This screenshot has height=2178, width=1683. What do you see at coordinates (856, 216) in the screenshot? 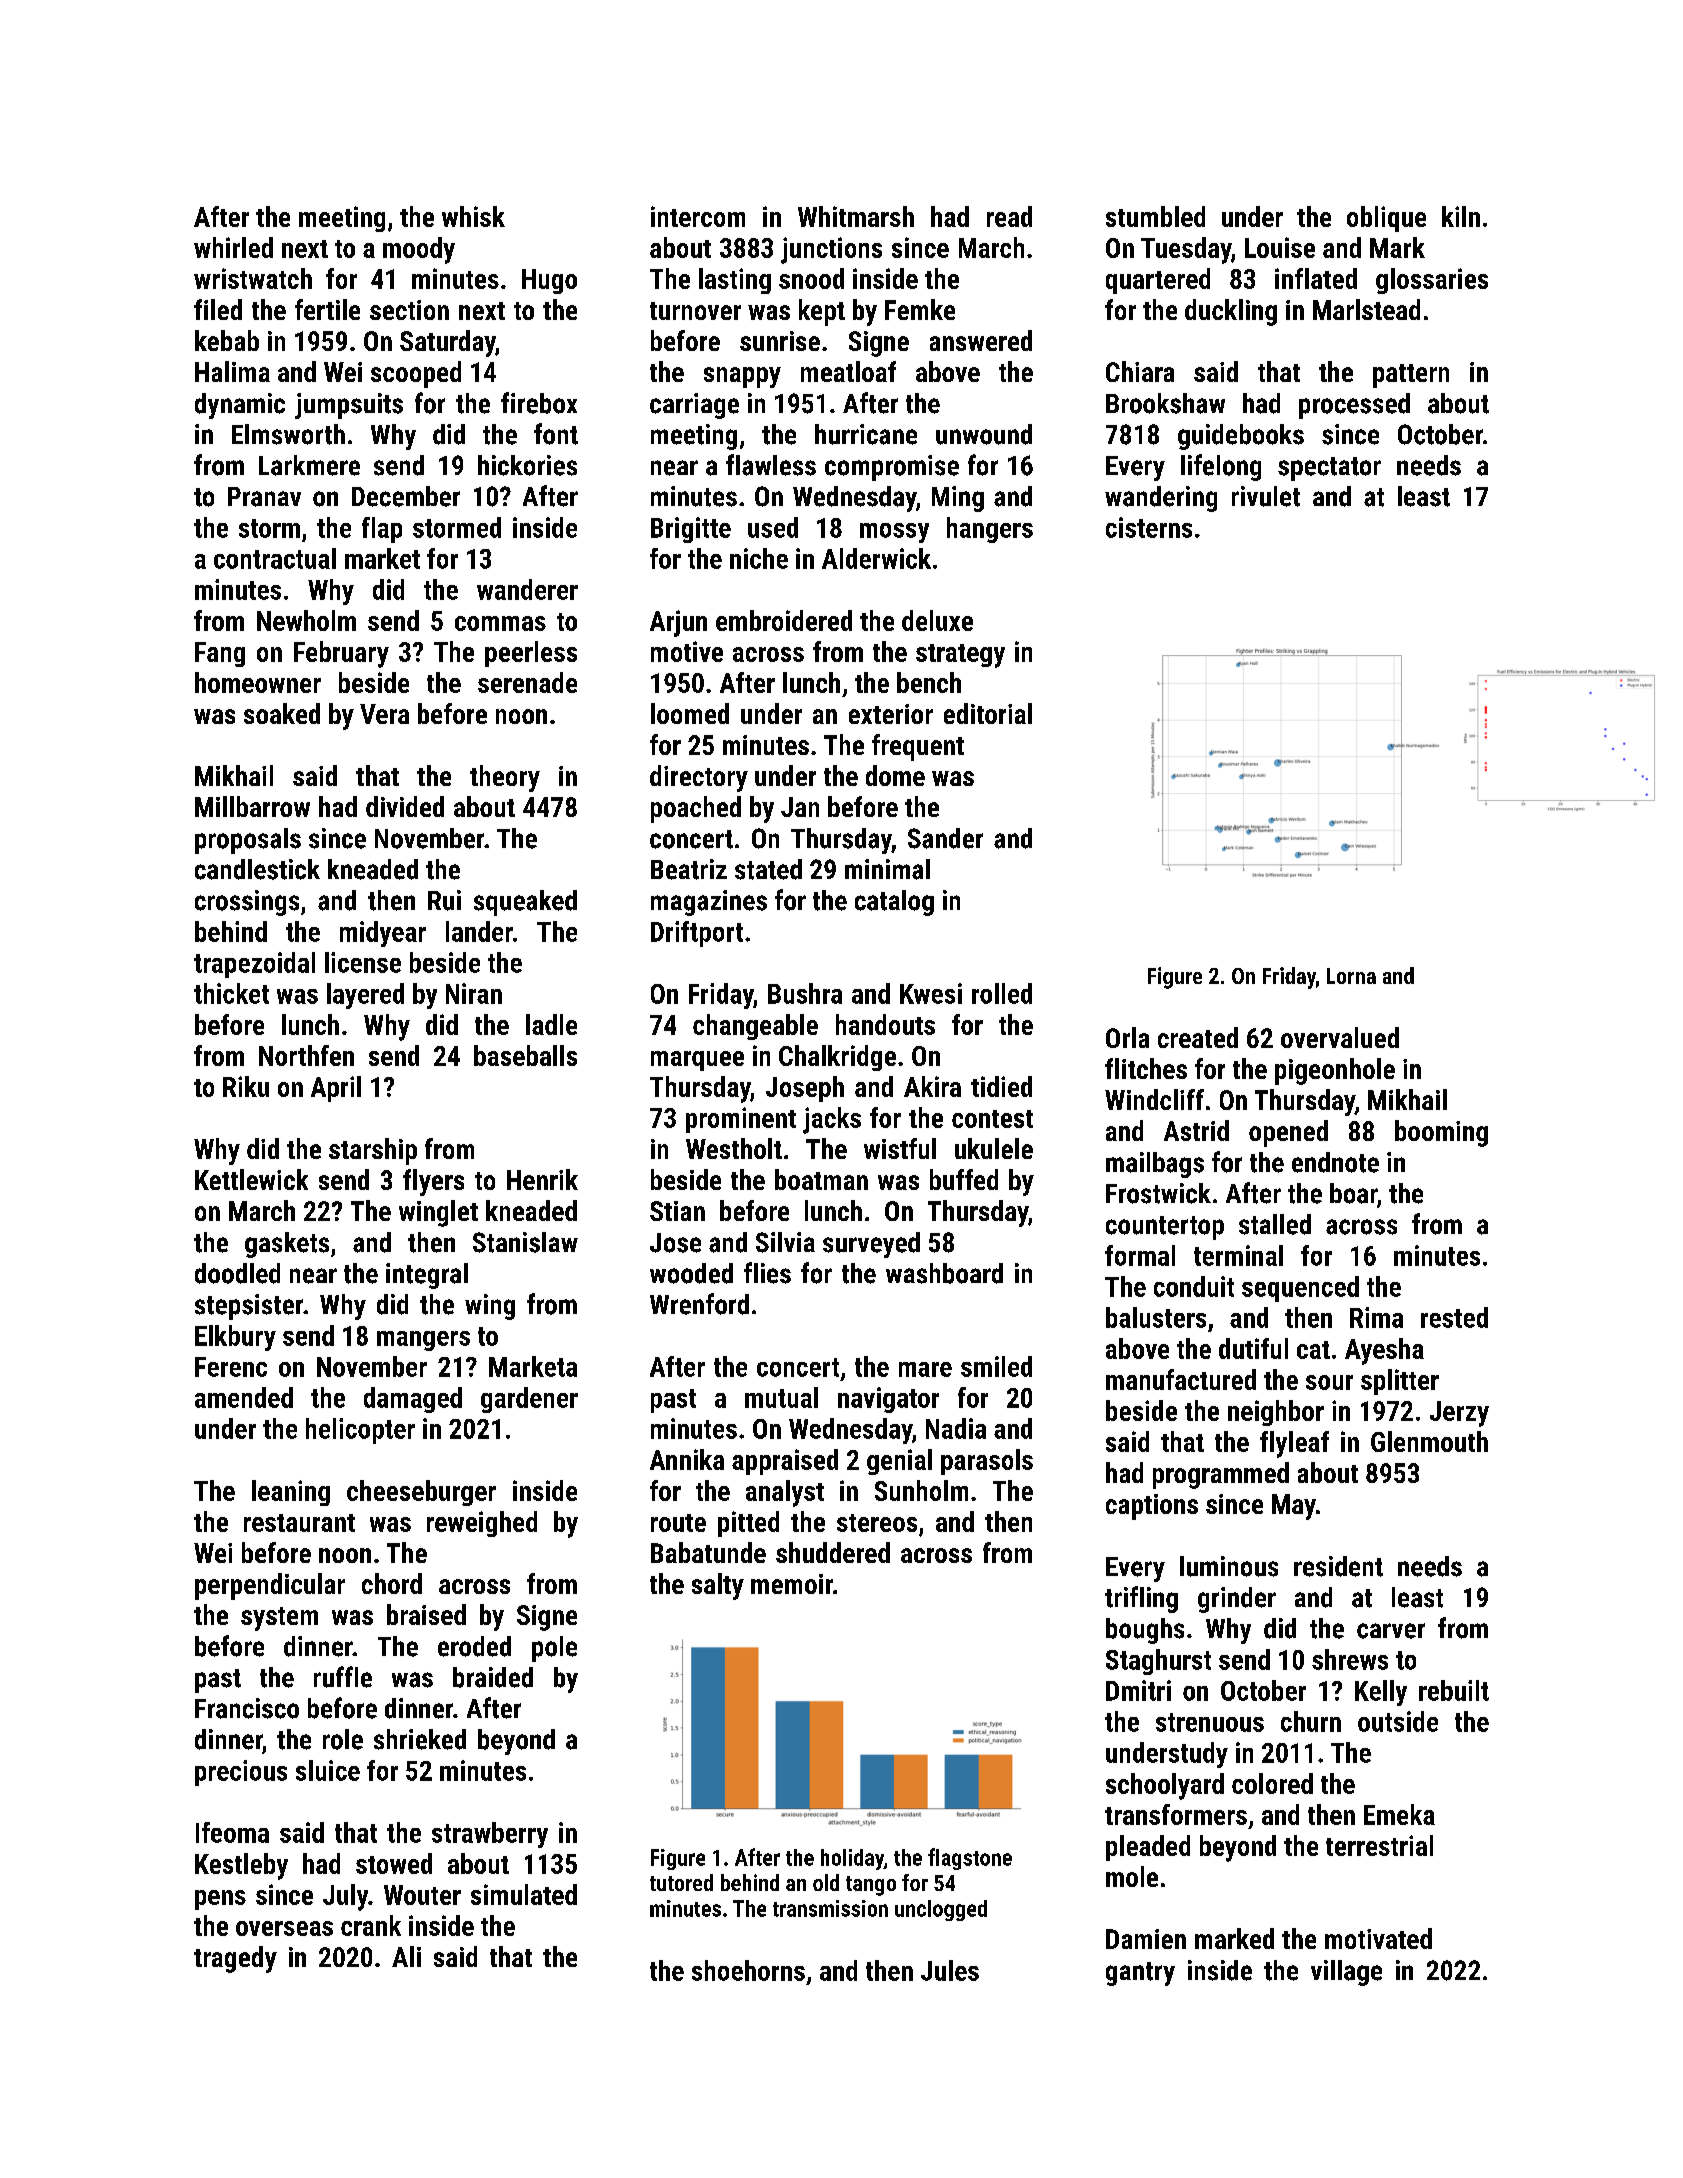
I see `Whitmarsh` at bounding box center [856, 216].
